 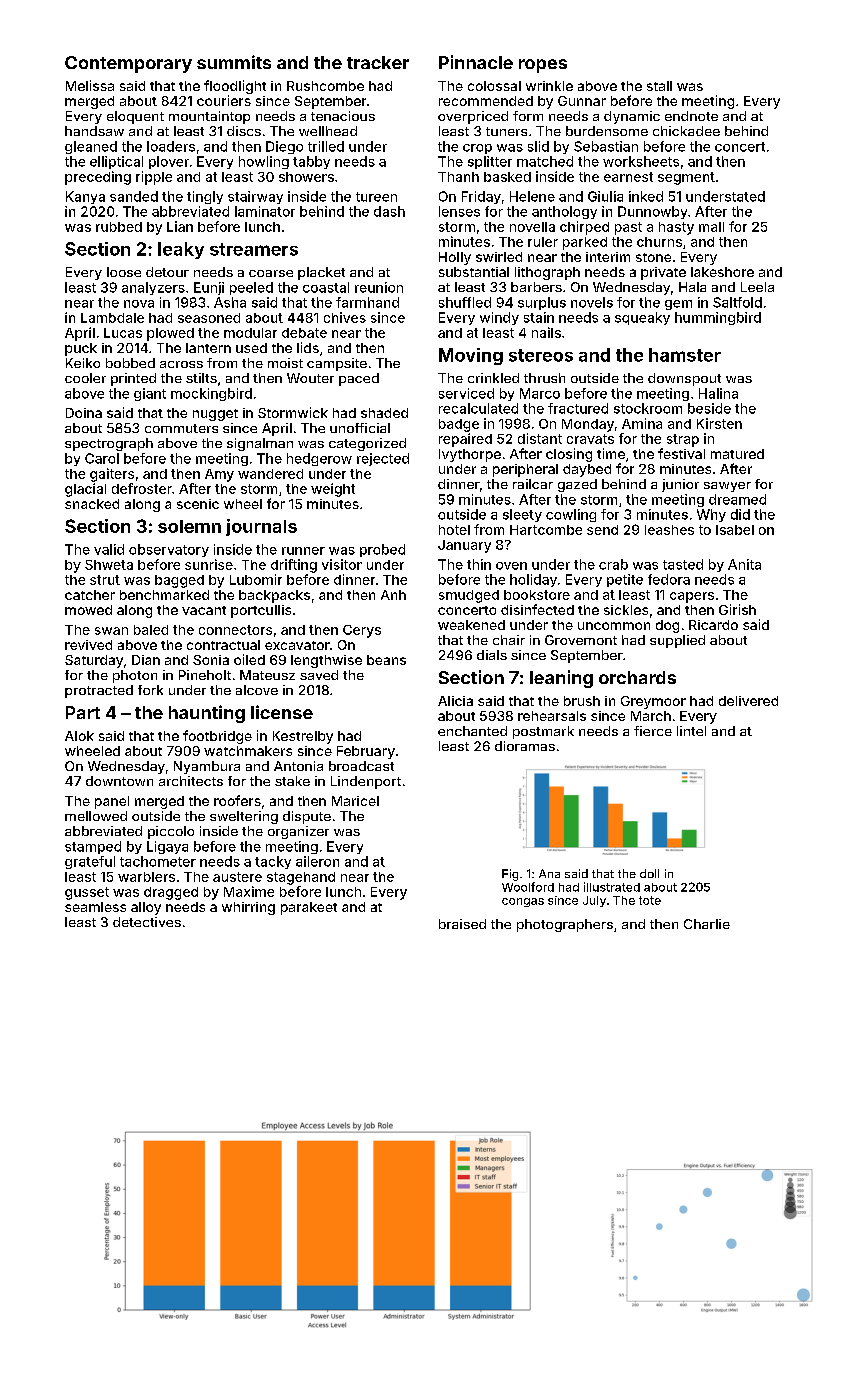 What do you see at coordinates (737, 609) in the document?
I see `Girish` at bounding box center [737, 609].
